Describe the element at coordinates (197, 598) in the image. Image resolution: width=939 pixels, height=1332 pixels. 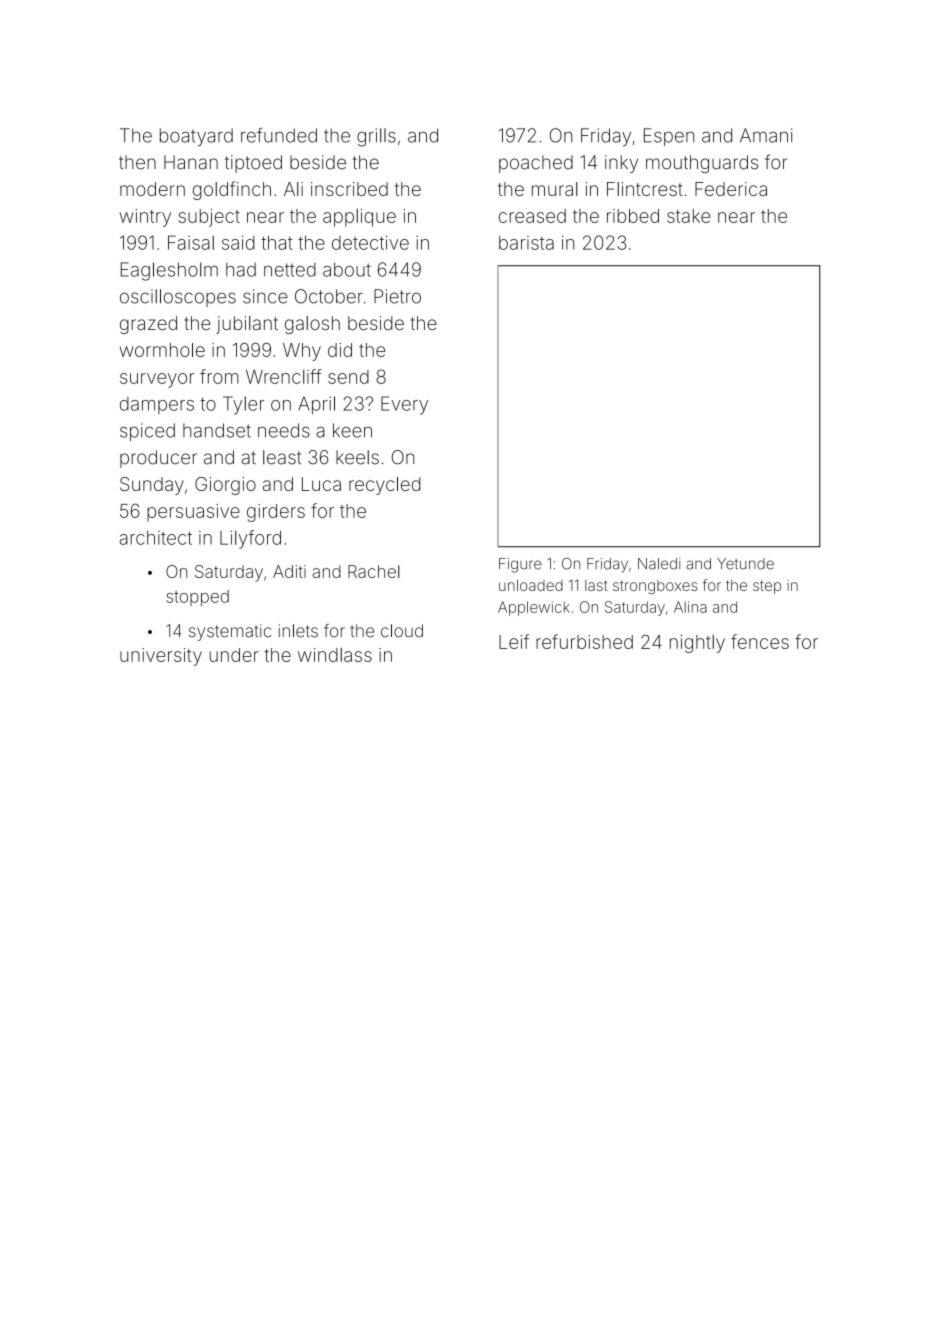
I see `stopped` at that location.
